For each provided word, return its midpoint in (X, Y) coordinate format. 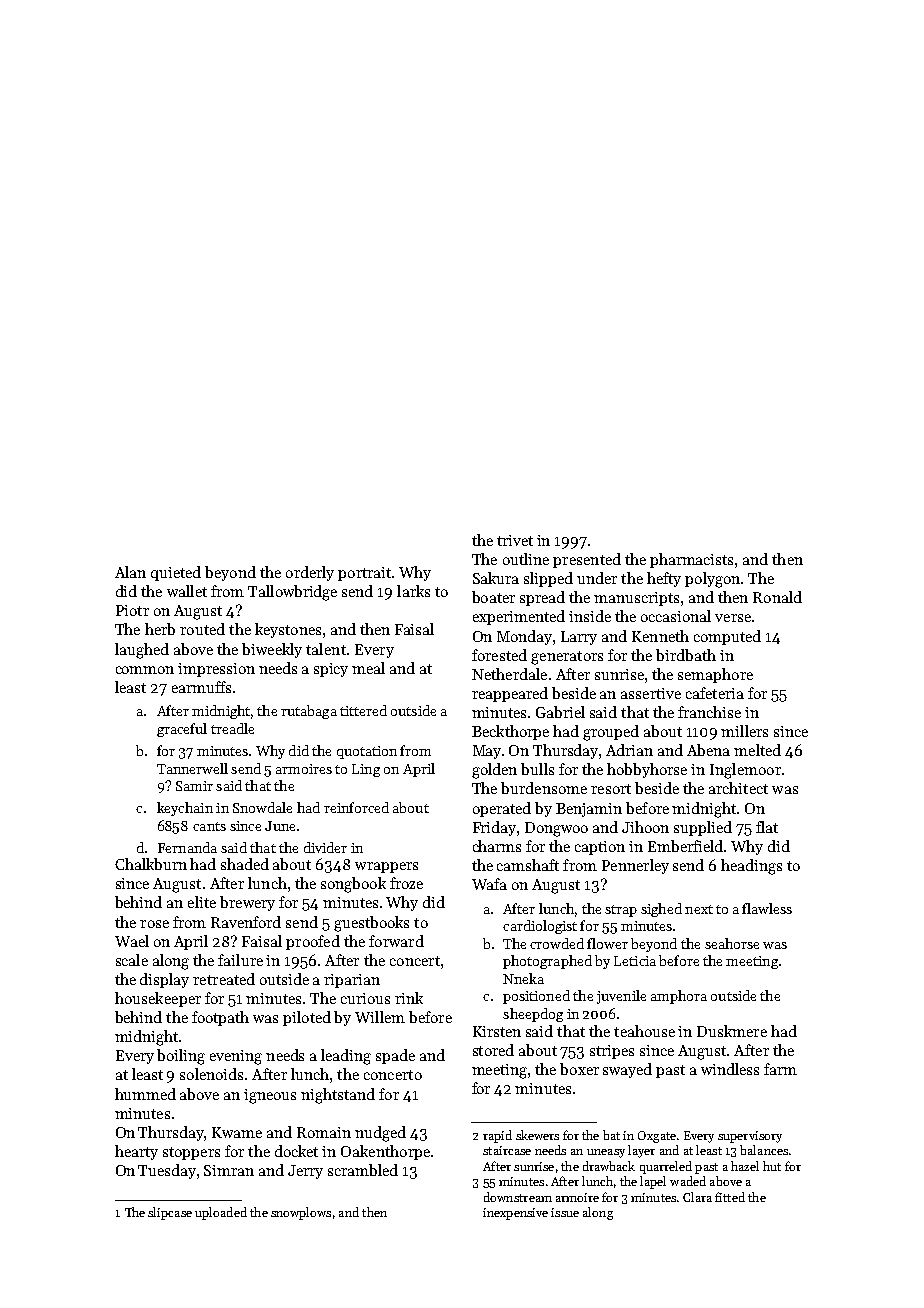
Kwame (237, 1132)
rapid (497, 1136)
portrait (364, 574)
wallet (187, 591)
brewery (247, 903)
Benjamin (589, 810)
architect (738, 788)
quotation (367, 752)
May (487, 752)
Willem (380, 1017)
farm (780, 1069)
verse (733, 618)
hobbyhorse (647, 770)
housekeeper (158, 999)
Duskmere (732, 1031)
